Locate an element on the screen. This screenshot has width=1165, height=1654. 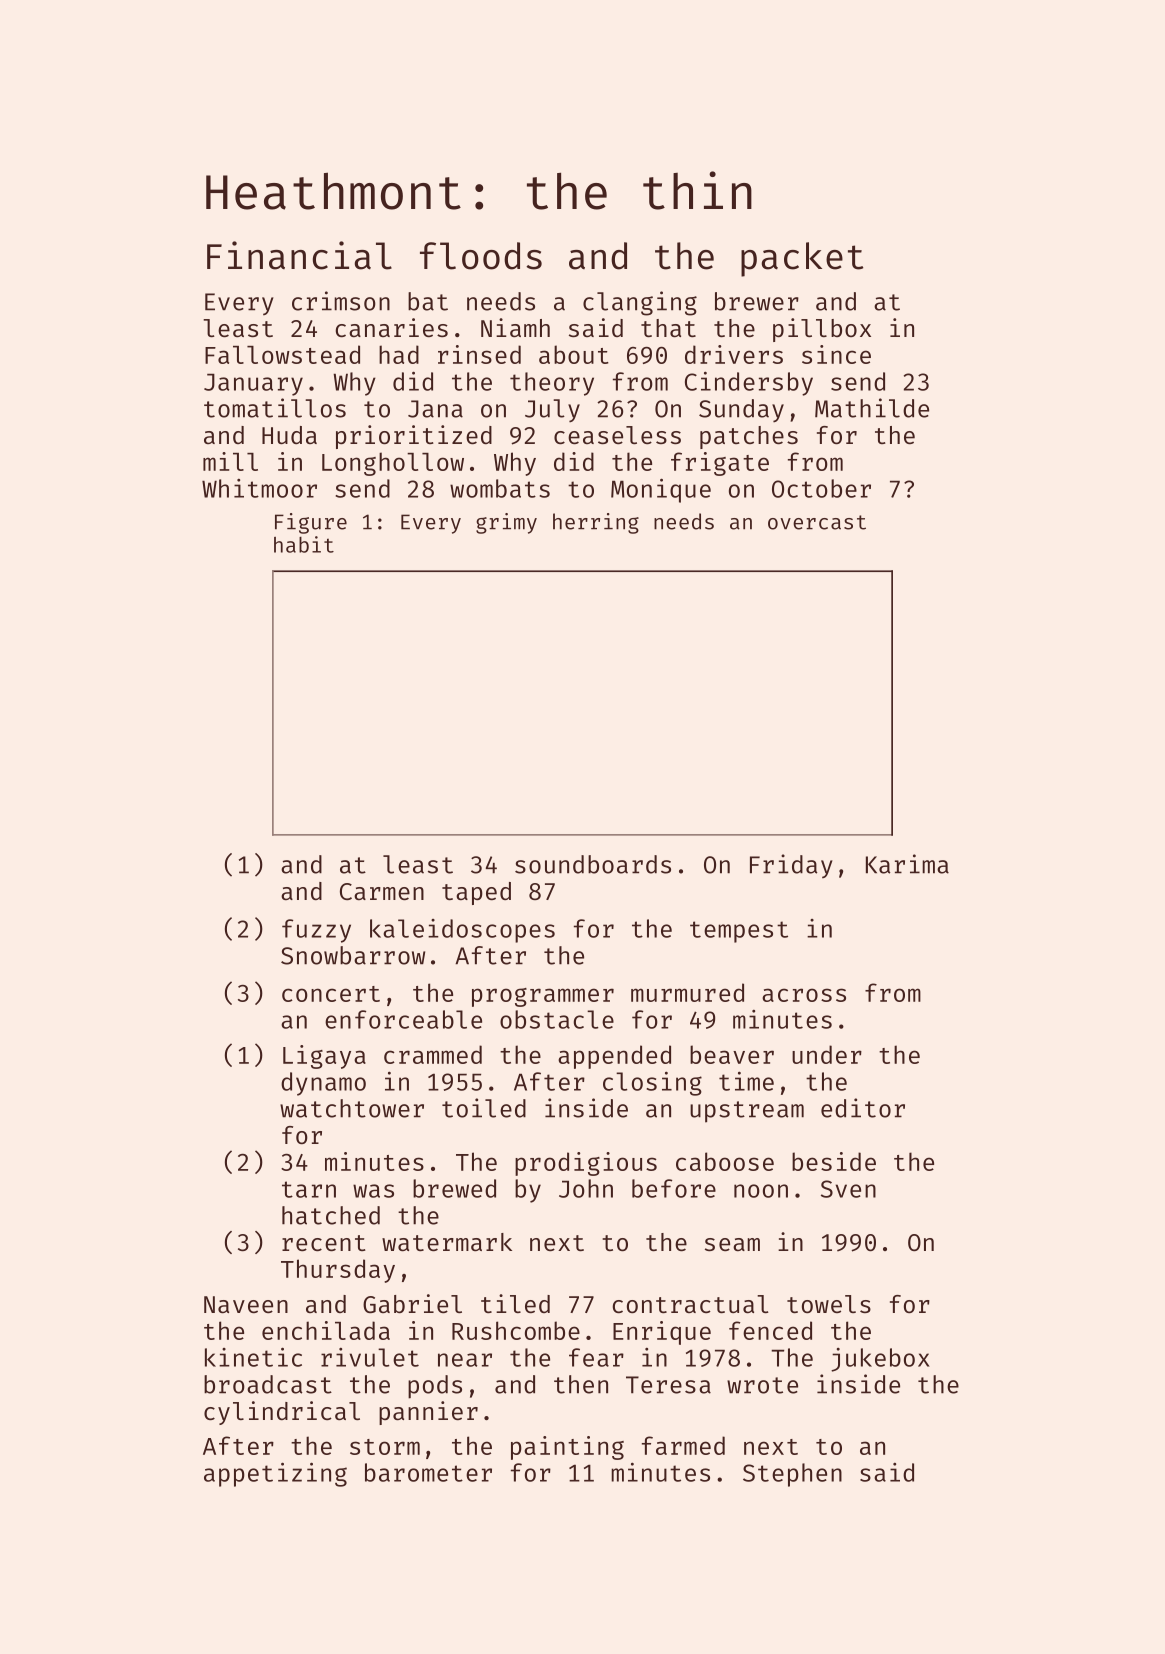
watchtower is located at coordinates (352, 1108).
